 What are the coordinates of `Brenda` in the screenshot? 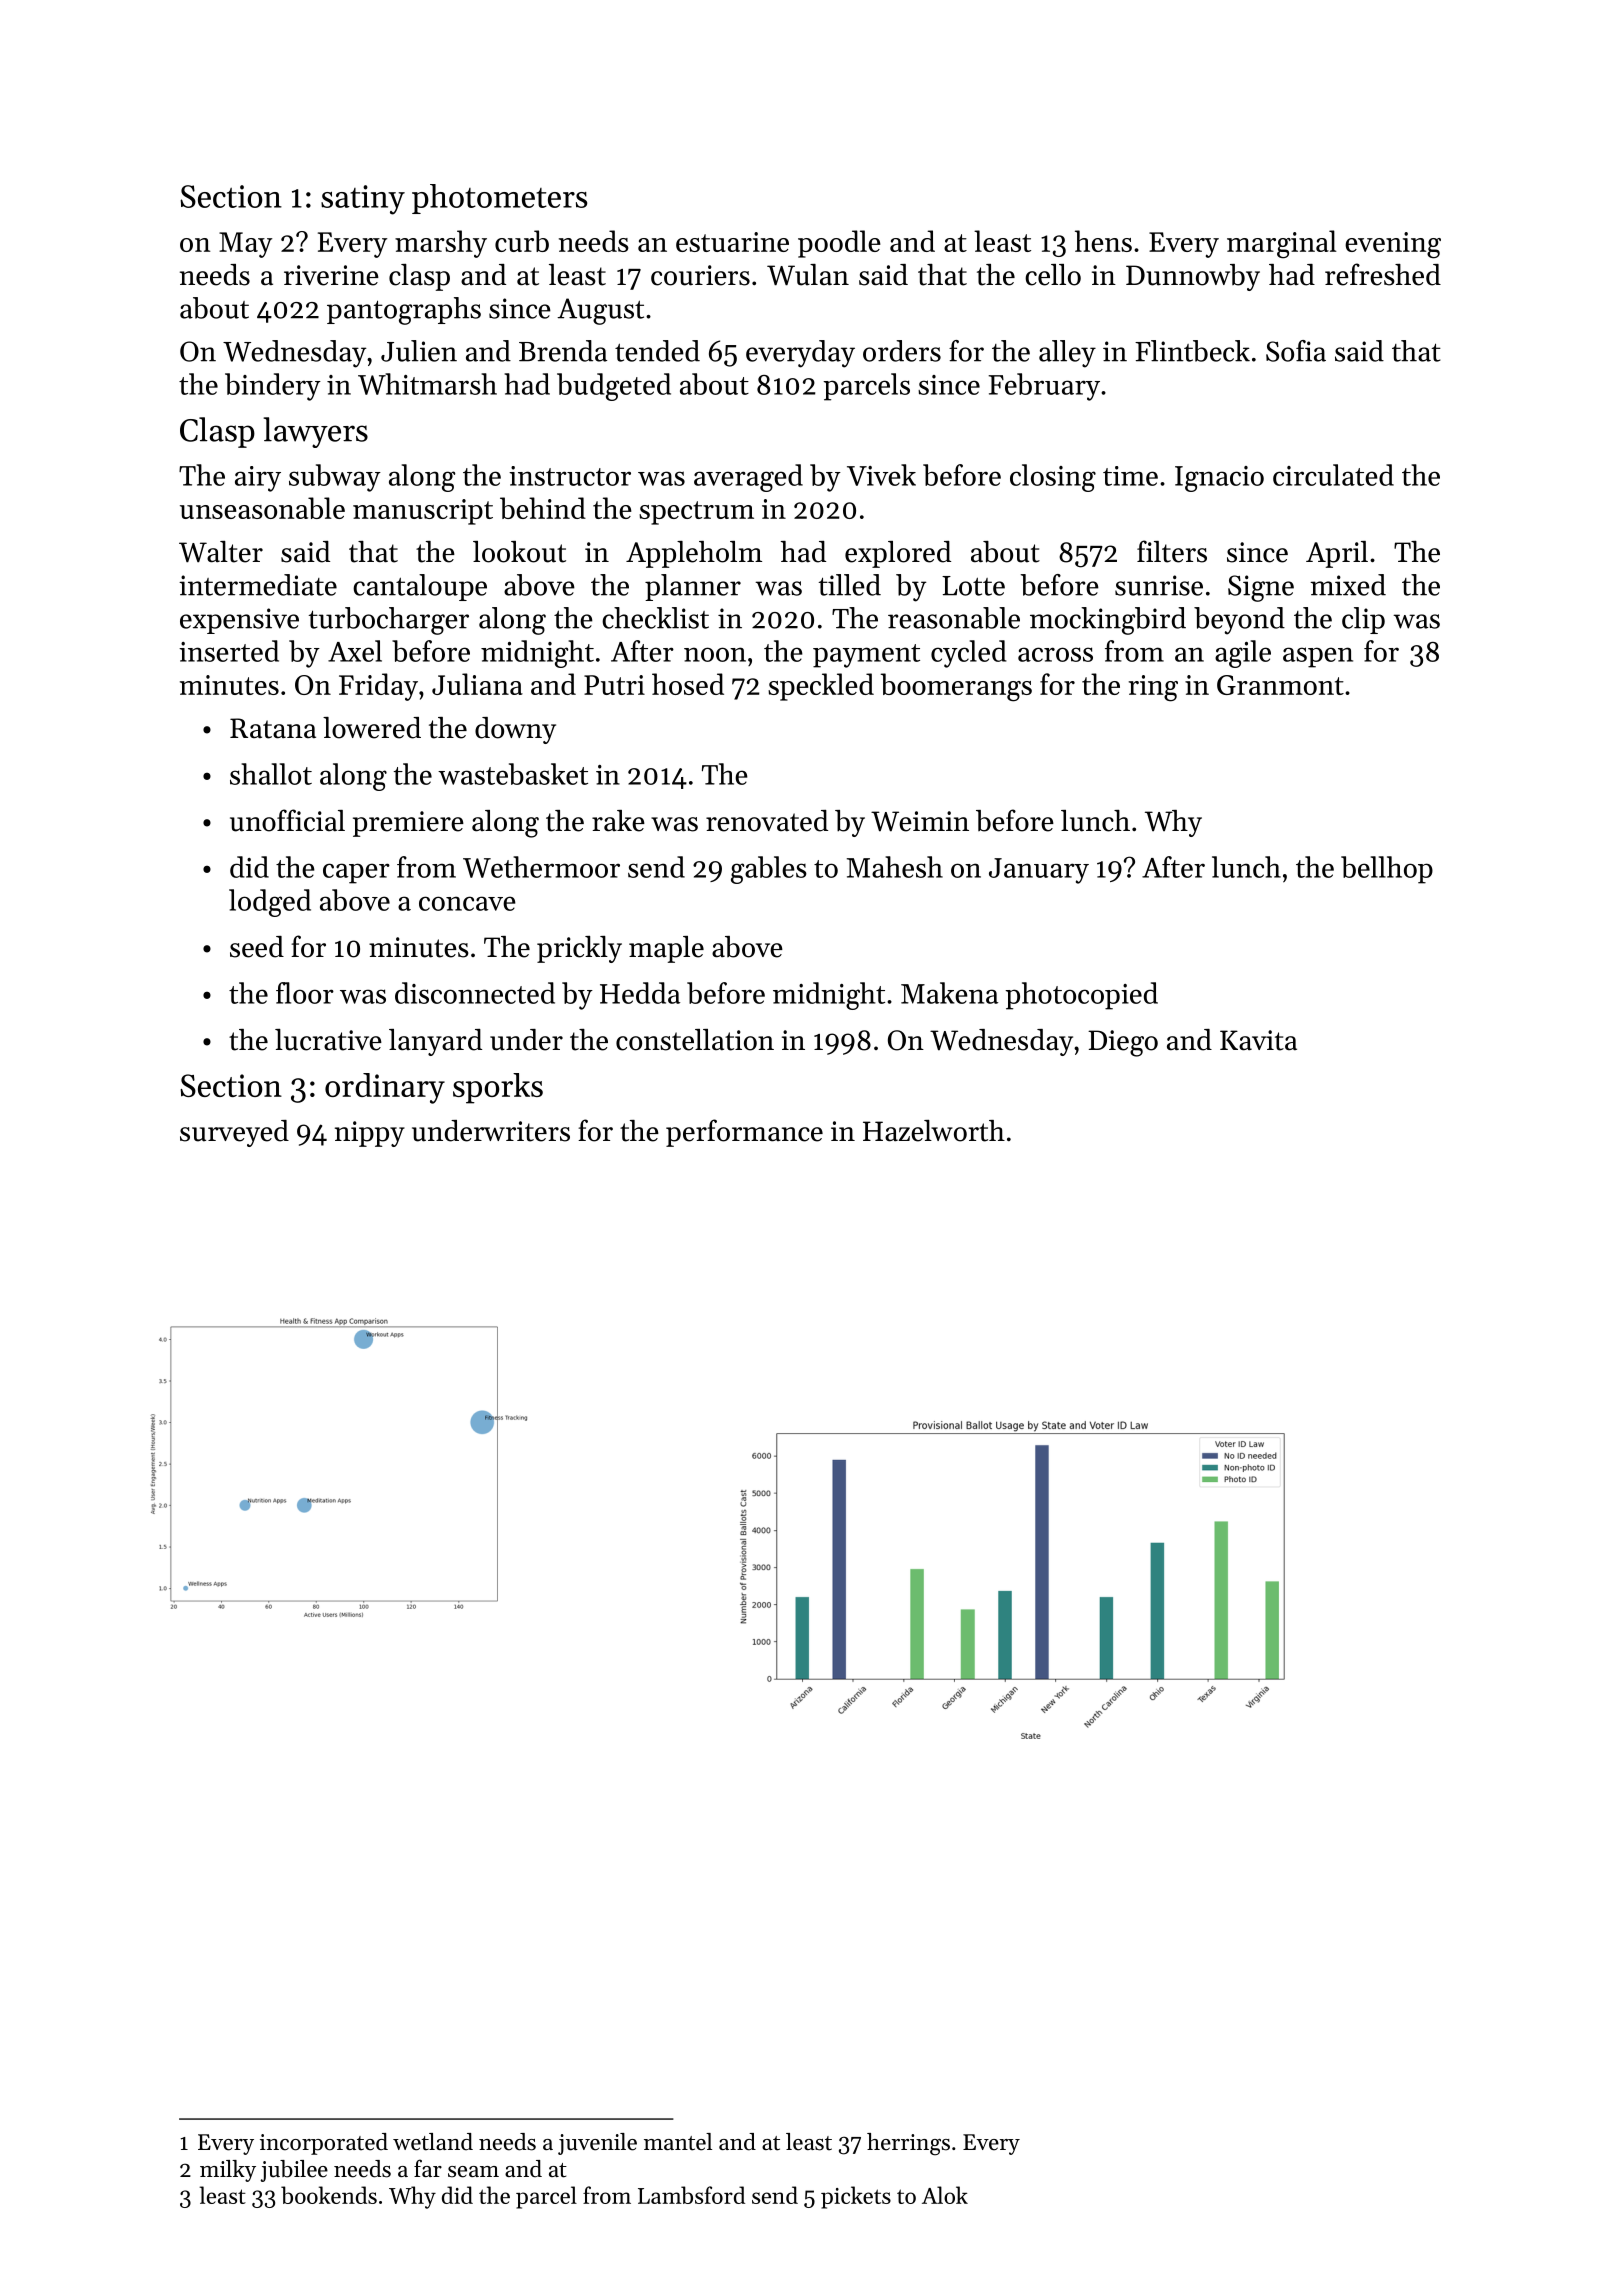 It's located at (563, 351).
